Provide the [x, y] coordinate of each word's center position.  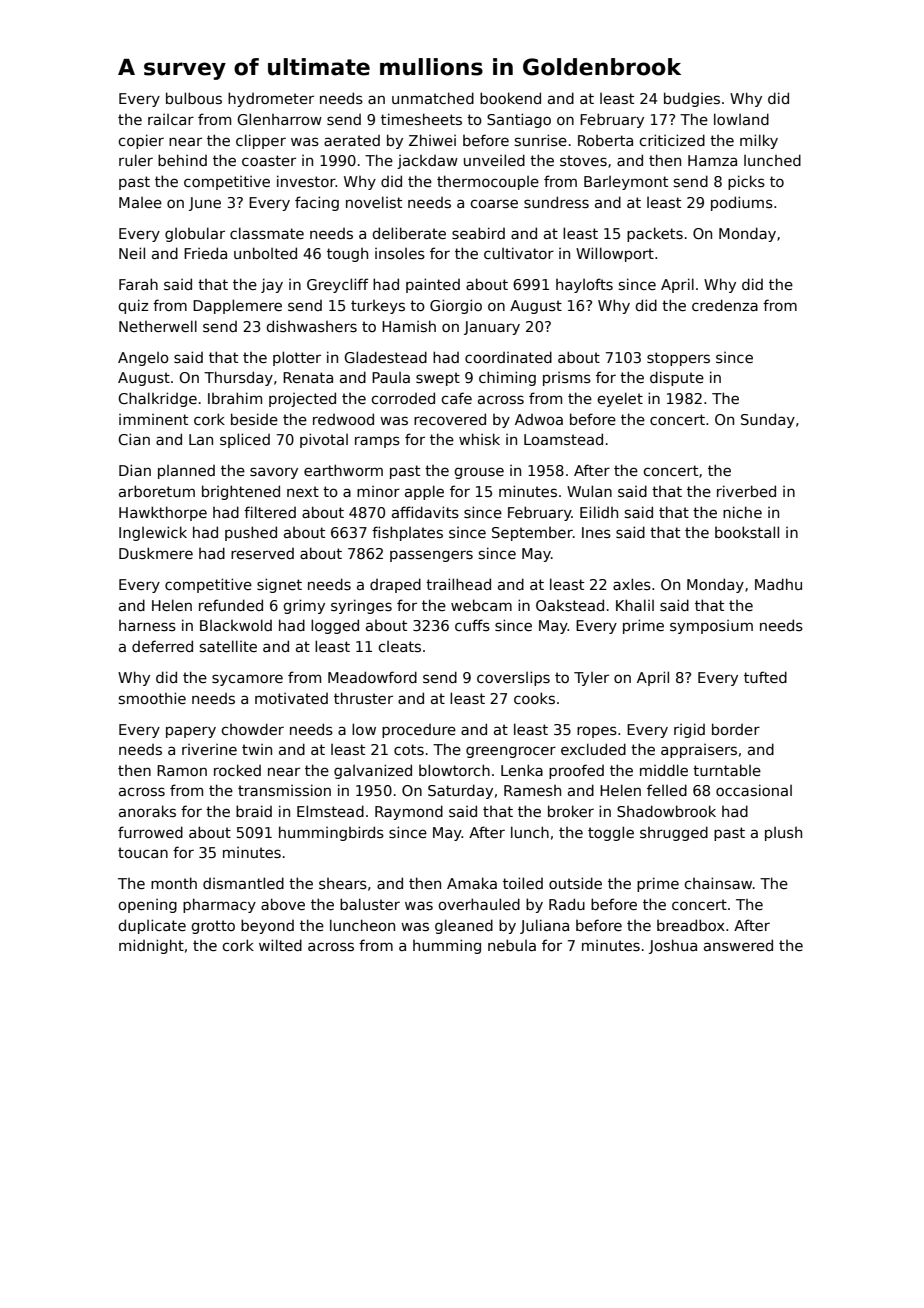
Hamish [409, 326]
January [492, 328]
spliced [245, 440]
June [205, 204]
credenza [725, 305]
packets [655, 234]
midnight [151, 946]
